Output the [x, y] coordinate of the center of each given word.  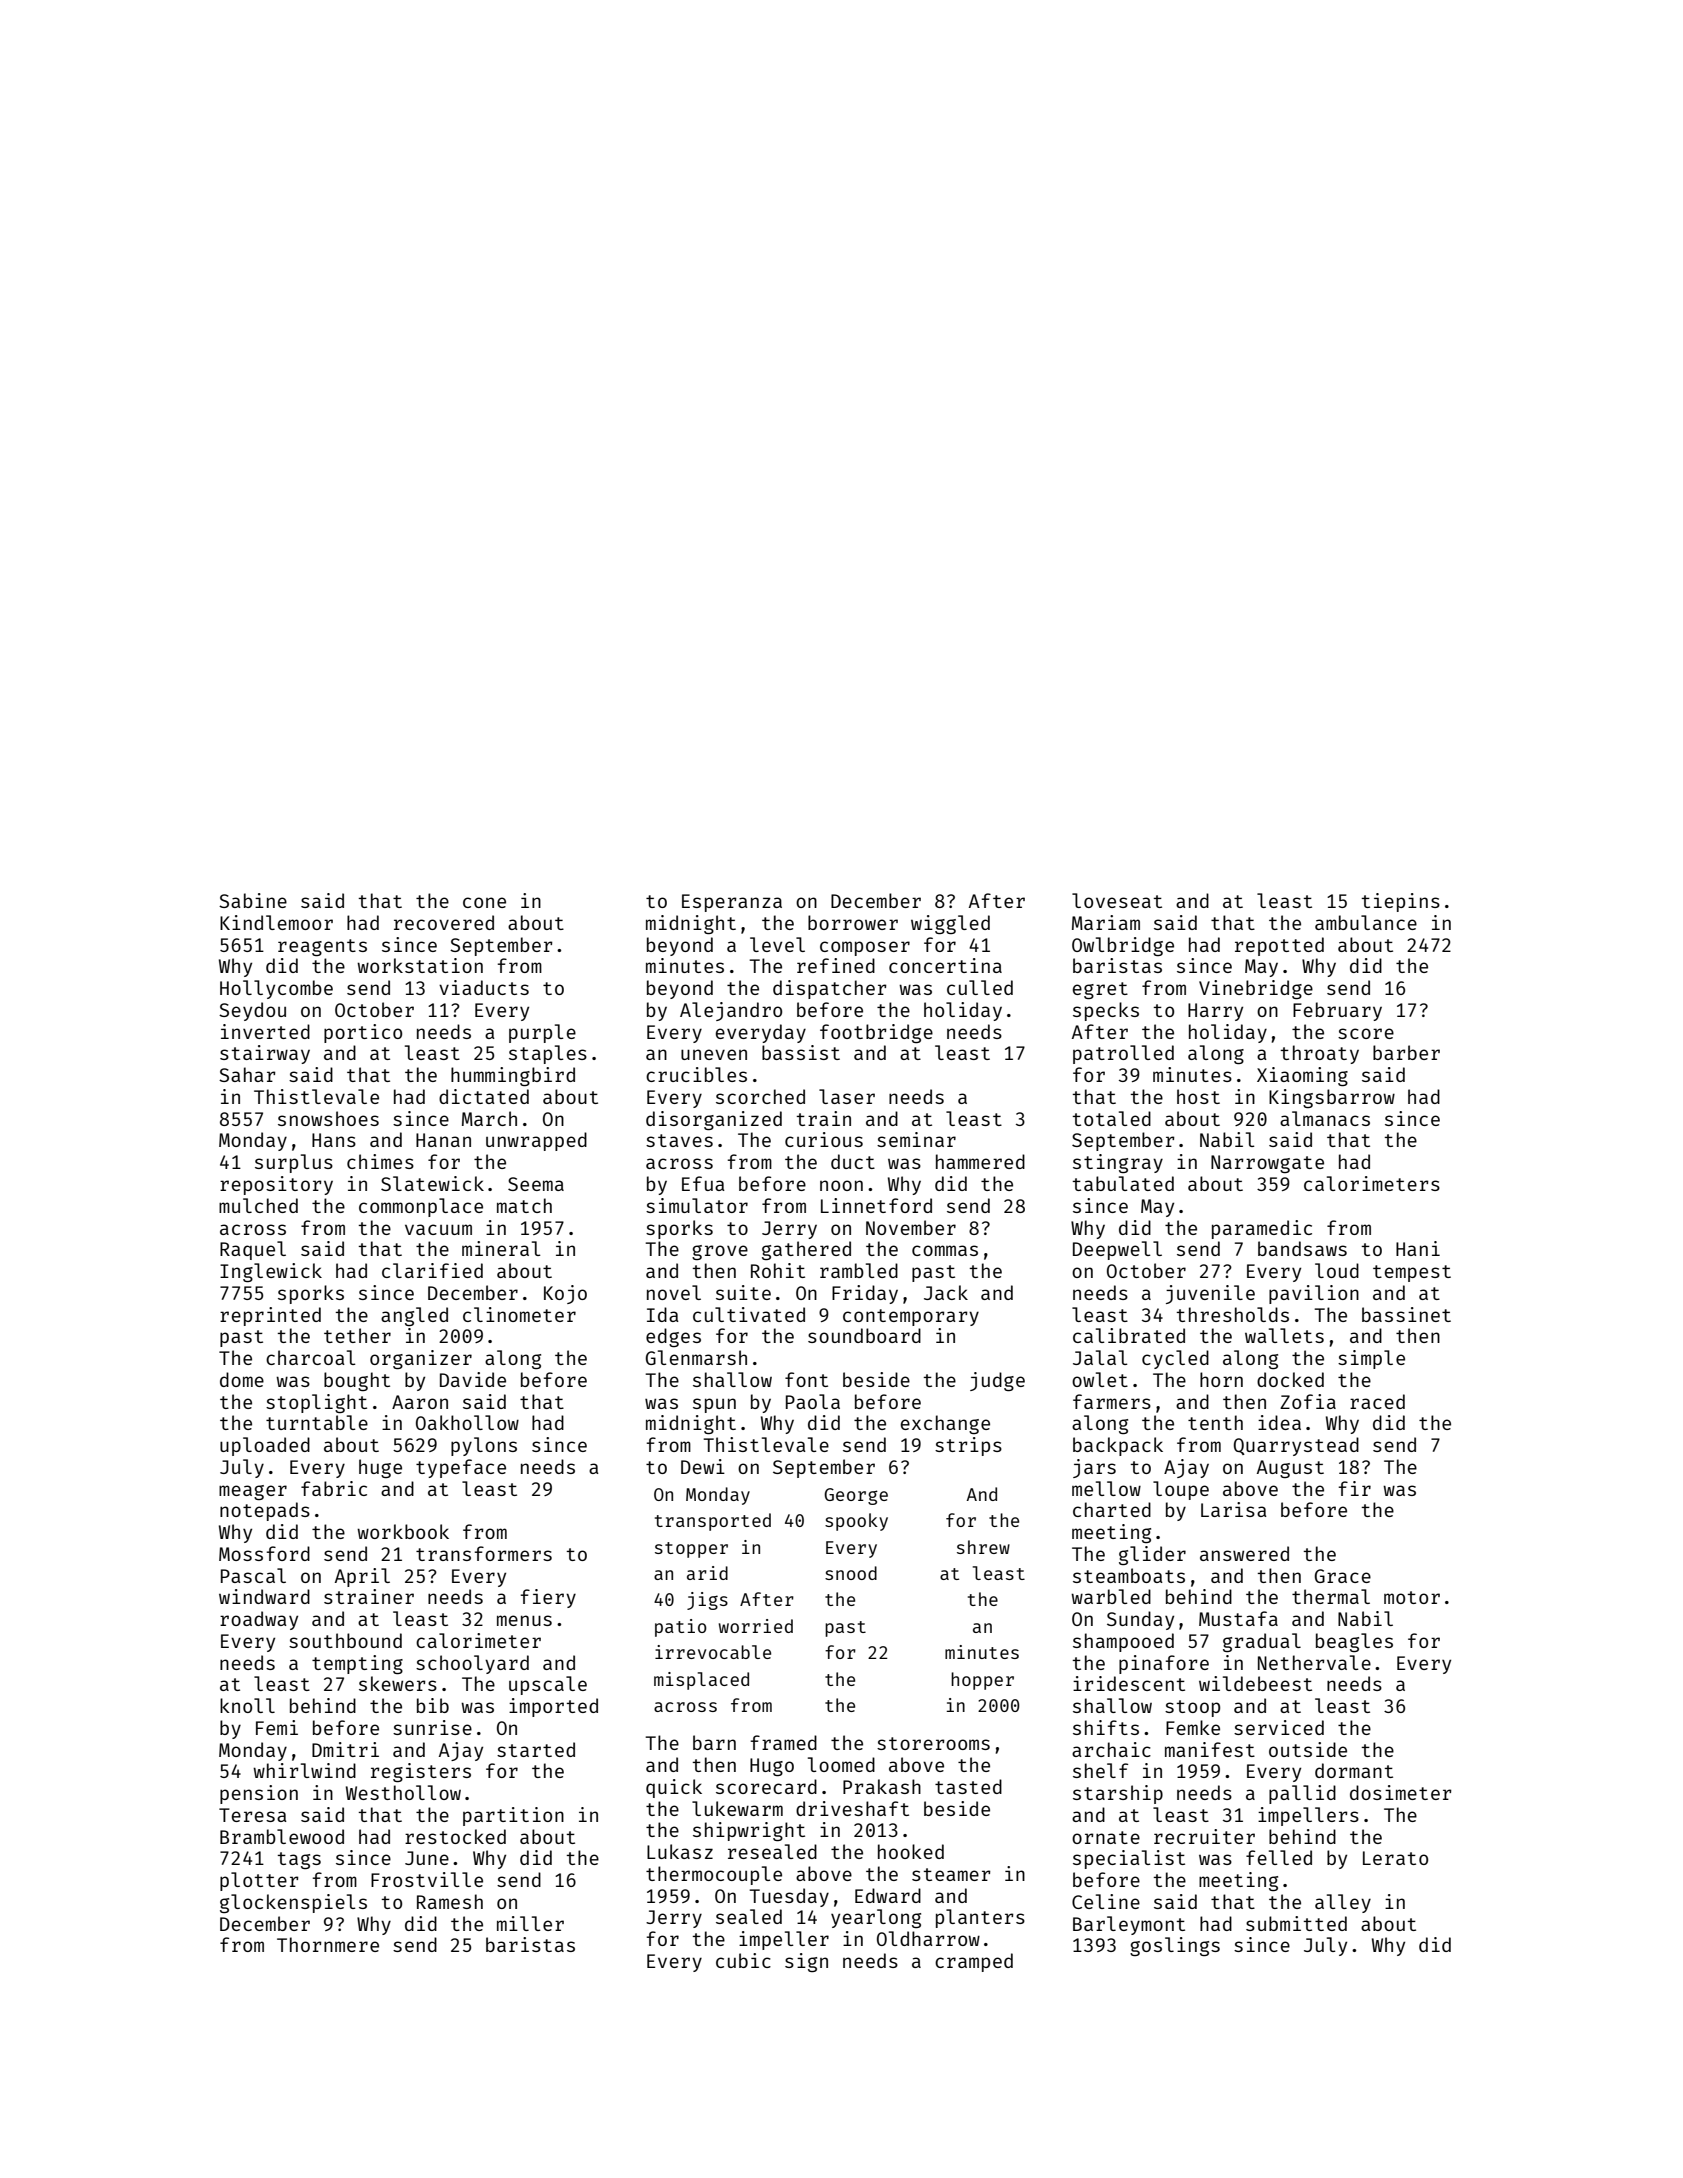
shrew [983, 1547]
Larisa [1234, 1509]
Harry [1215, 1012]
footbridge [876, 1033]
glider [1152, 1555]
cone [484, 902]
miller [530, 1923]
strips [968, 1446]
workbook [403, 1531]
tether [357, 1335]
